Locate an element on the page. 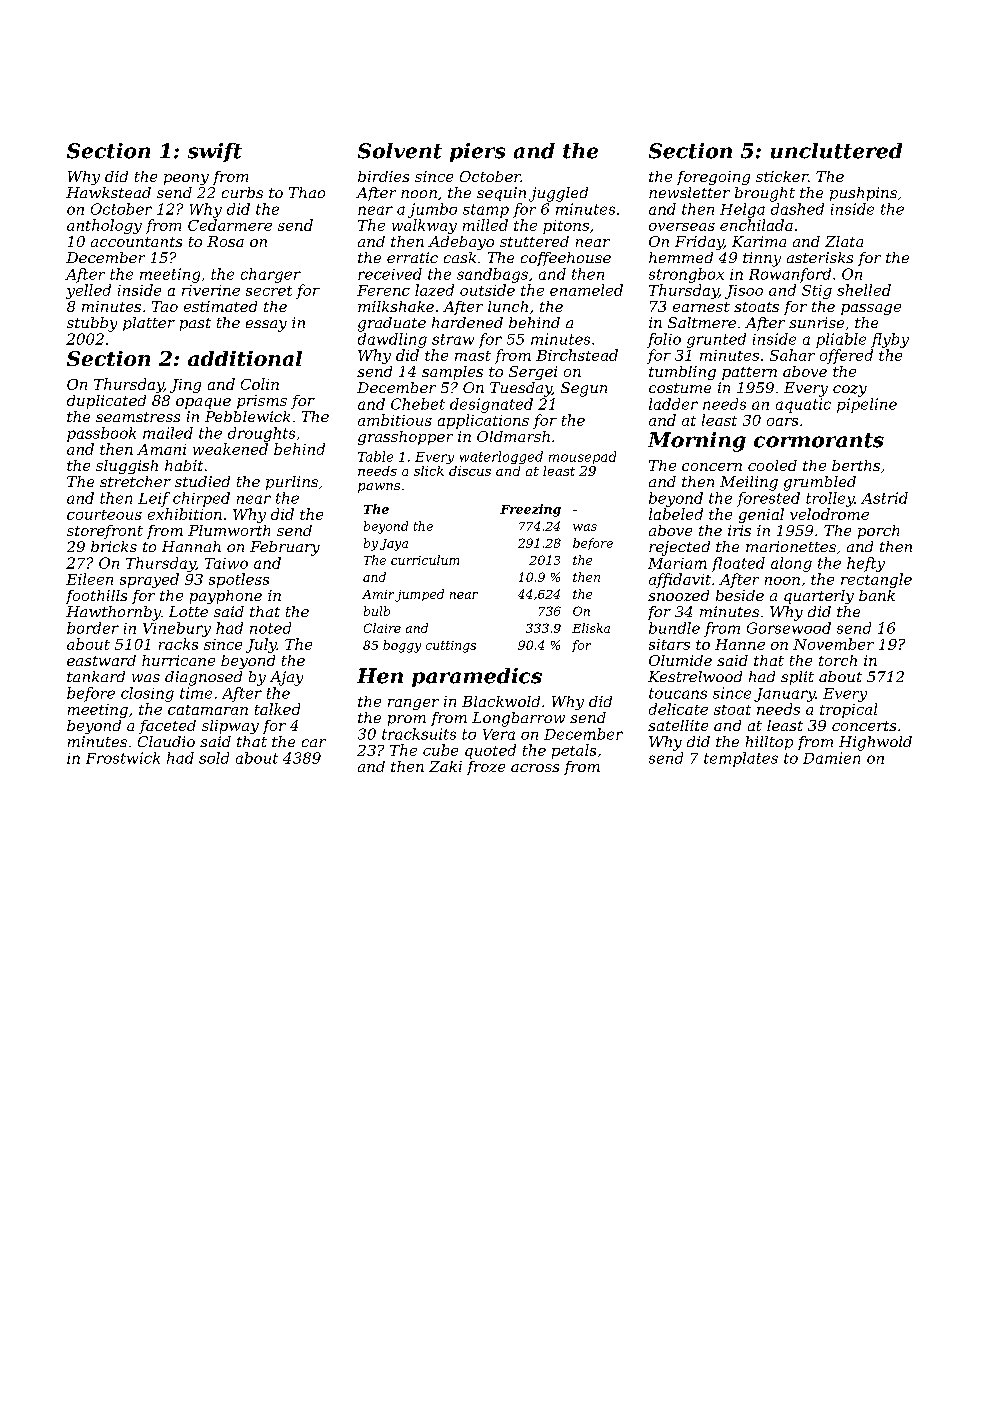 The image size is (981, 1421). pliable is located at coordinates (841, 340).
